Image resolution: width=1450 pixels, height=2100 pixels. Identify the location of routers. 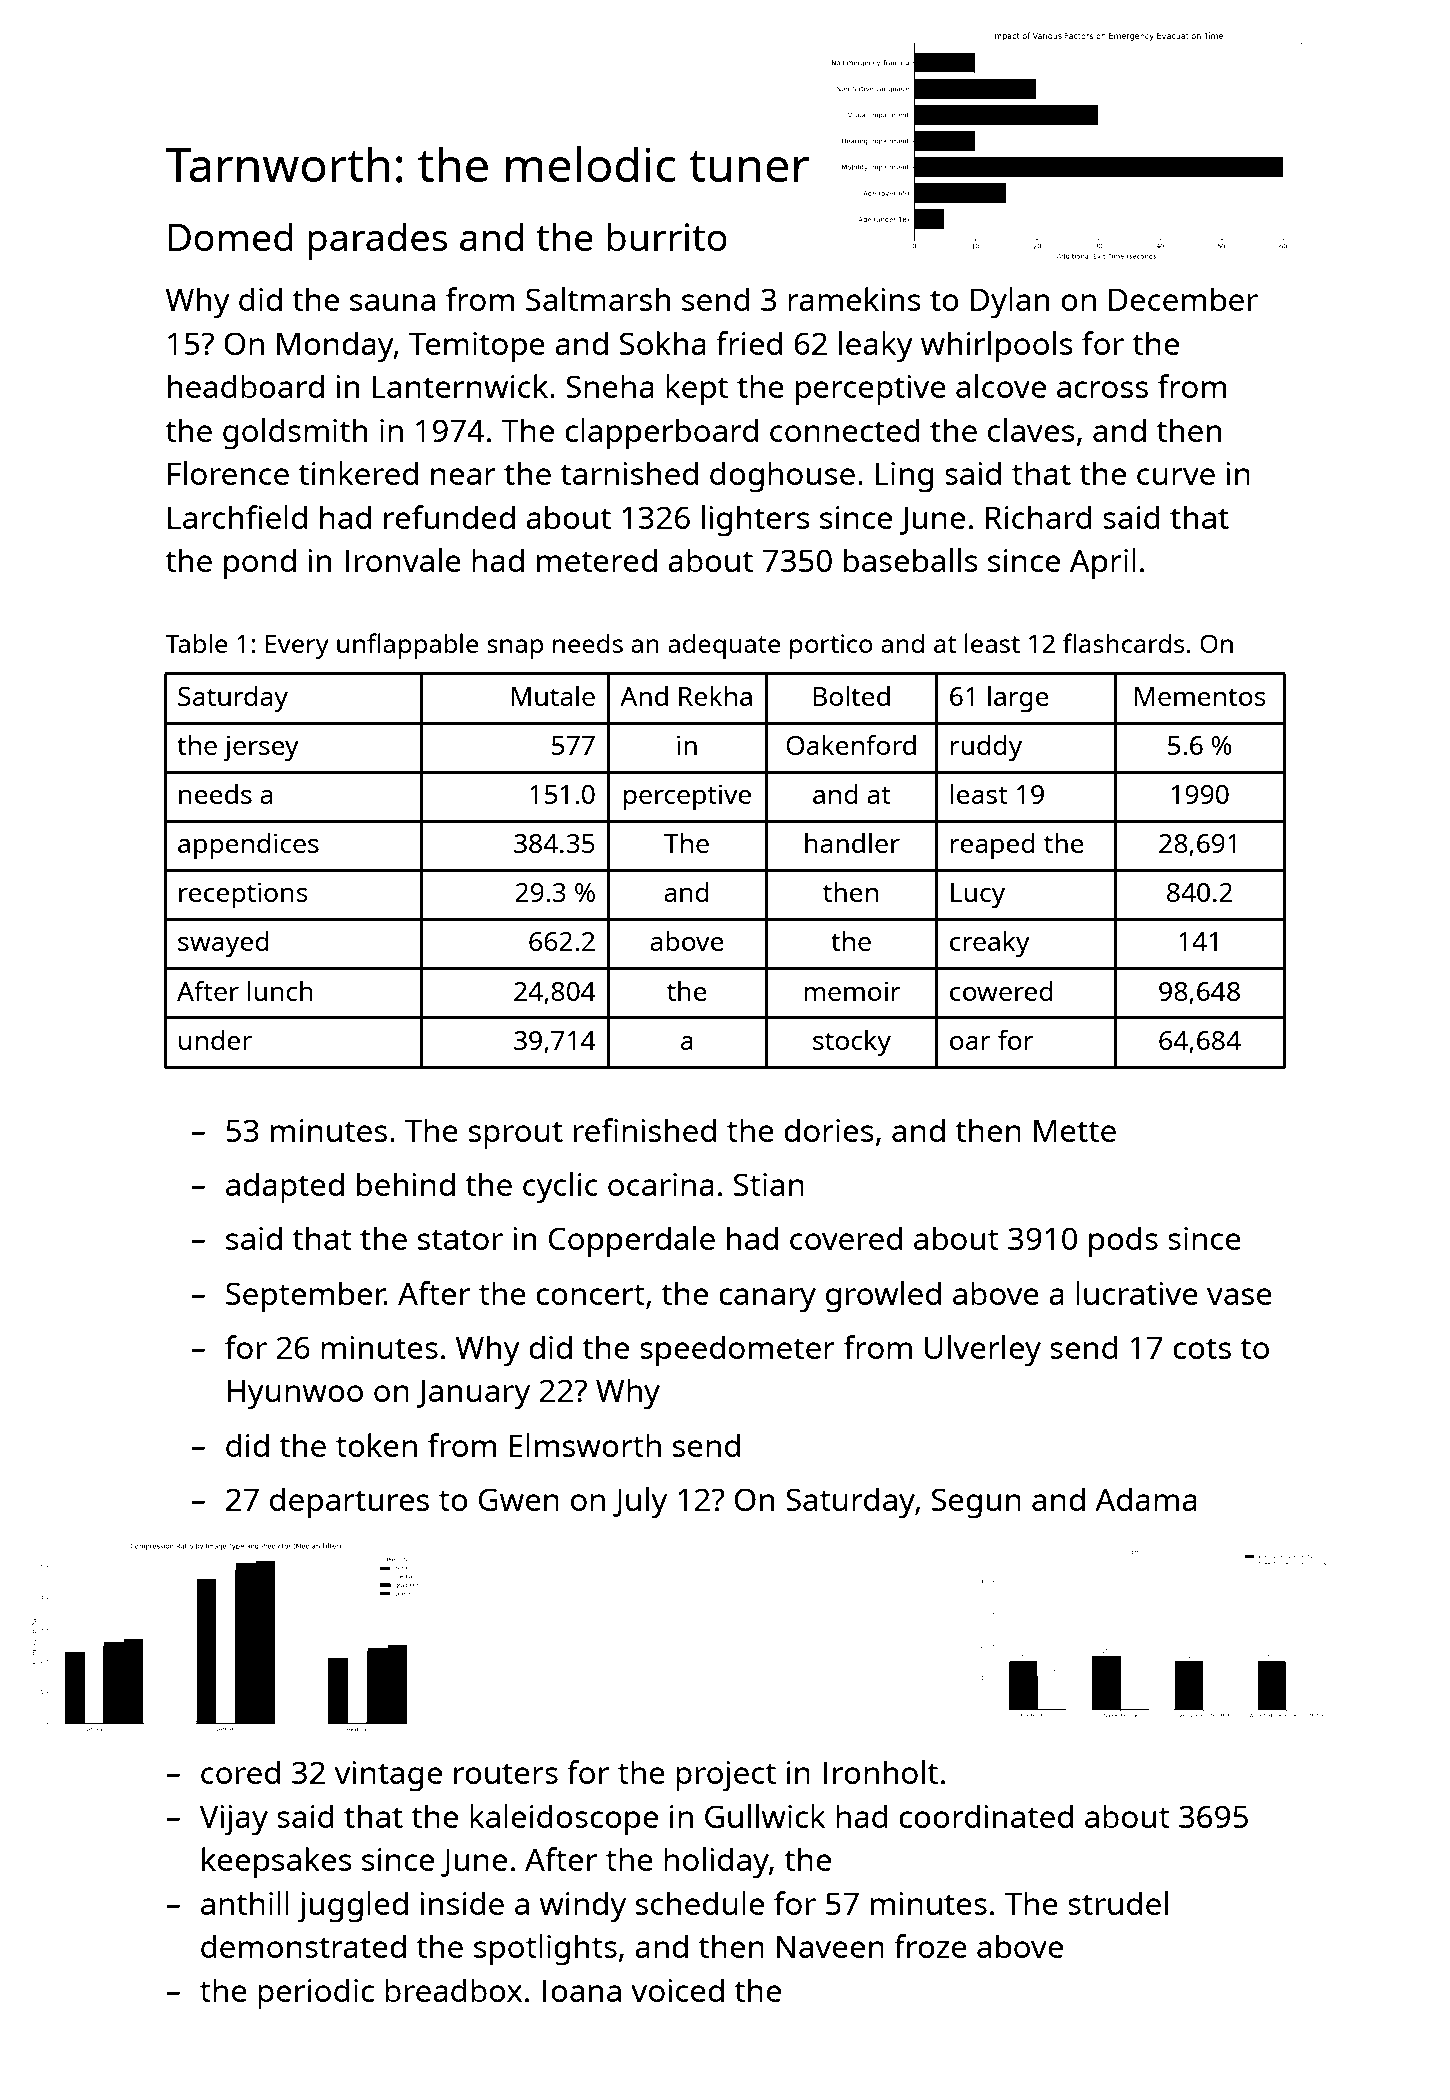
(506, 1773).
